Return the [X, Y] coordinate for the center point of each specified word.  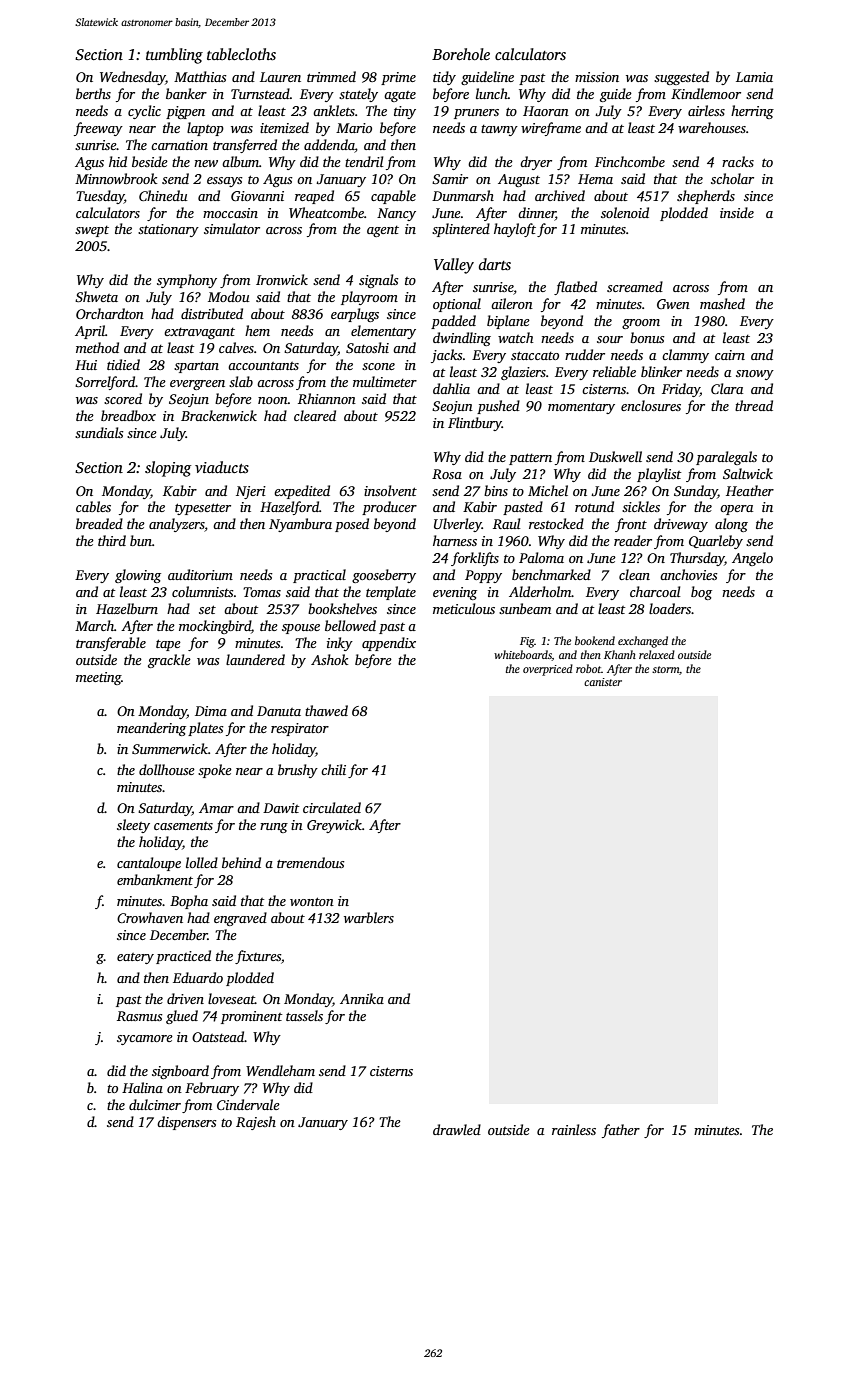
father [621, 1131]
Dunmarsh [463, 195]
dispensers [187, 1123]
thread [754, 405]
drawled [457, 1129]
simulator [232, 228]
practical [319, 576]
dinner [537, 213]
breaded [99, 523]
